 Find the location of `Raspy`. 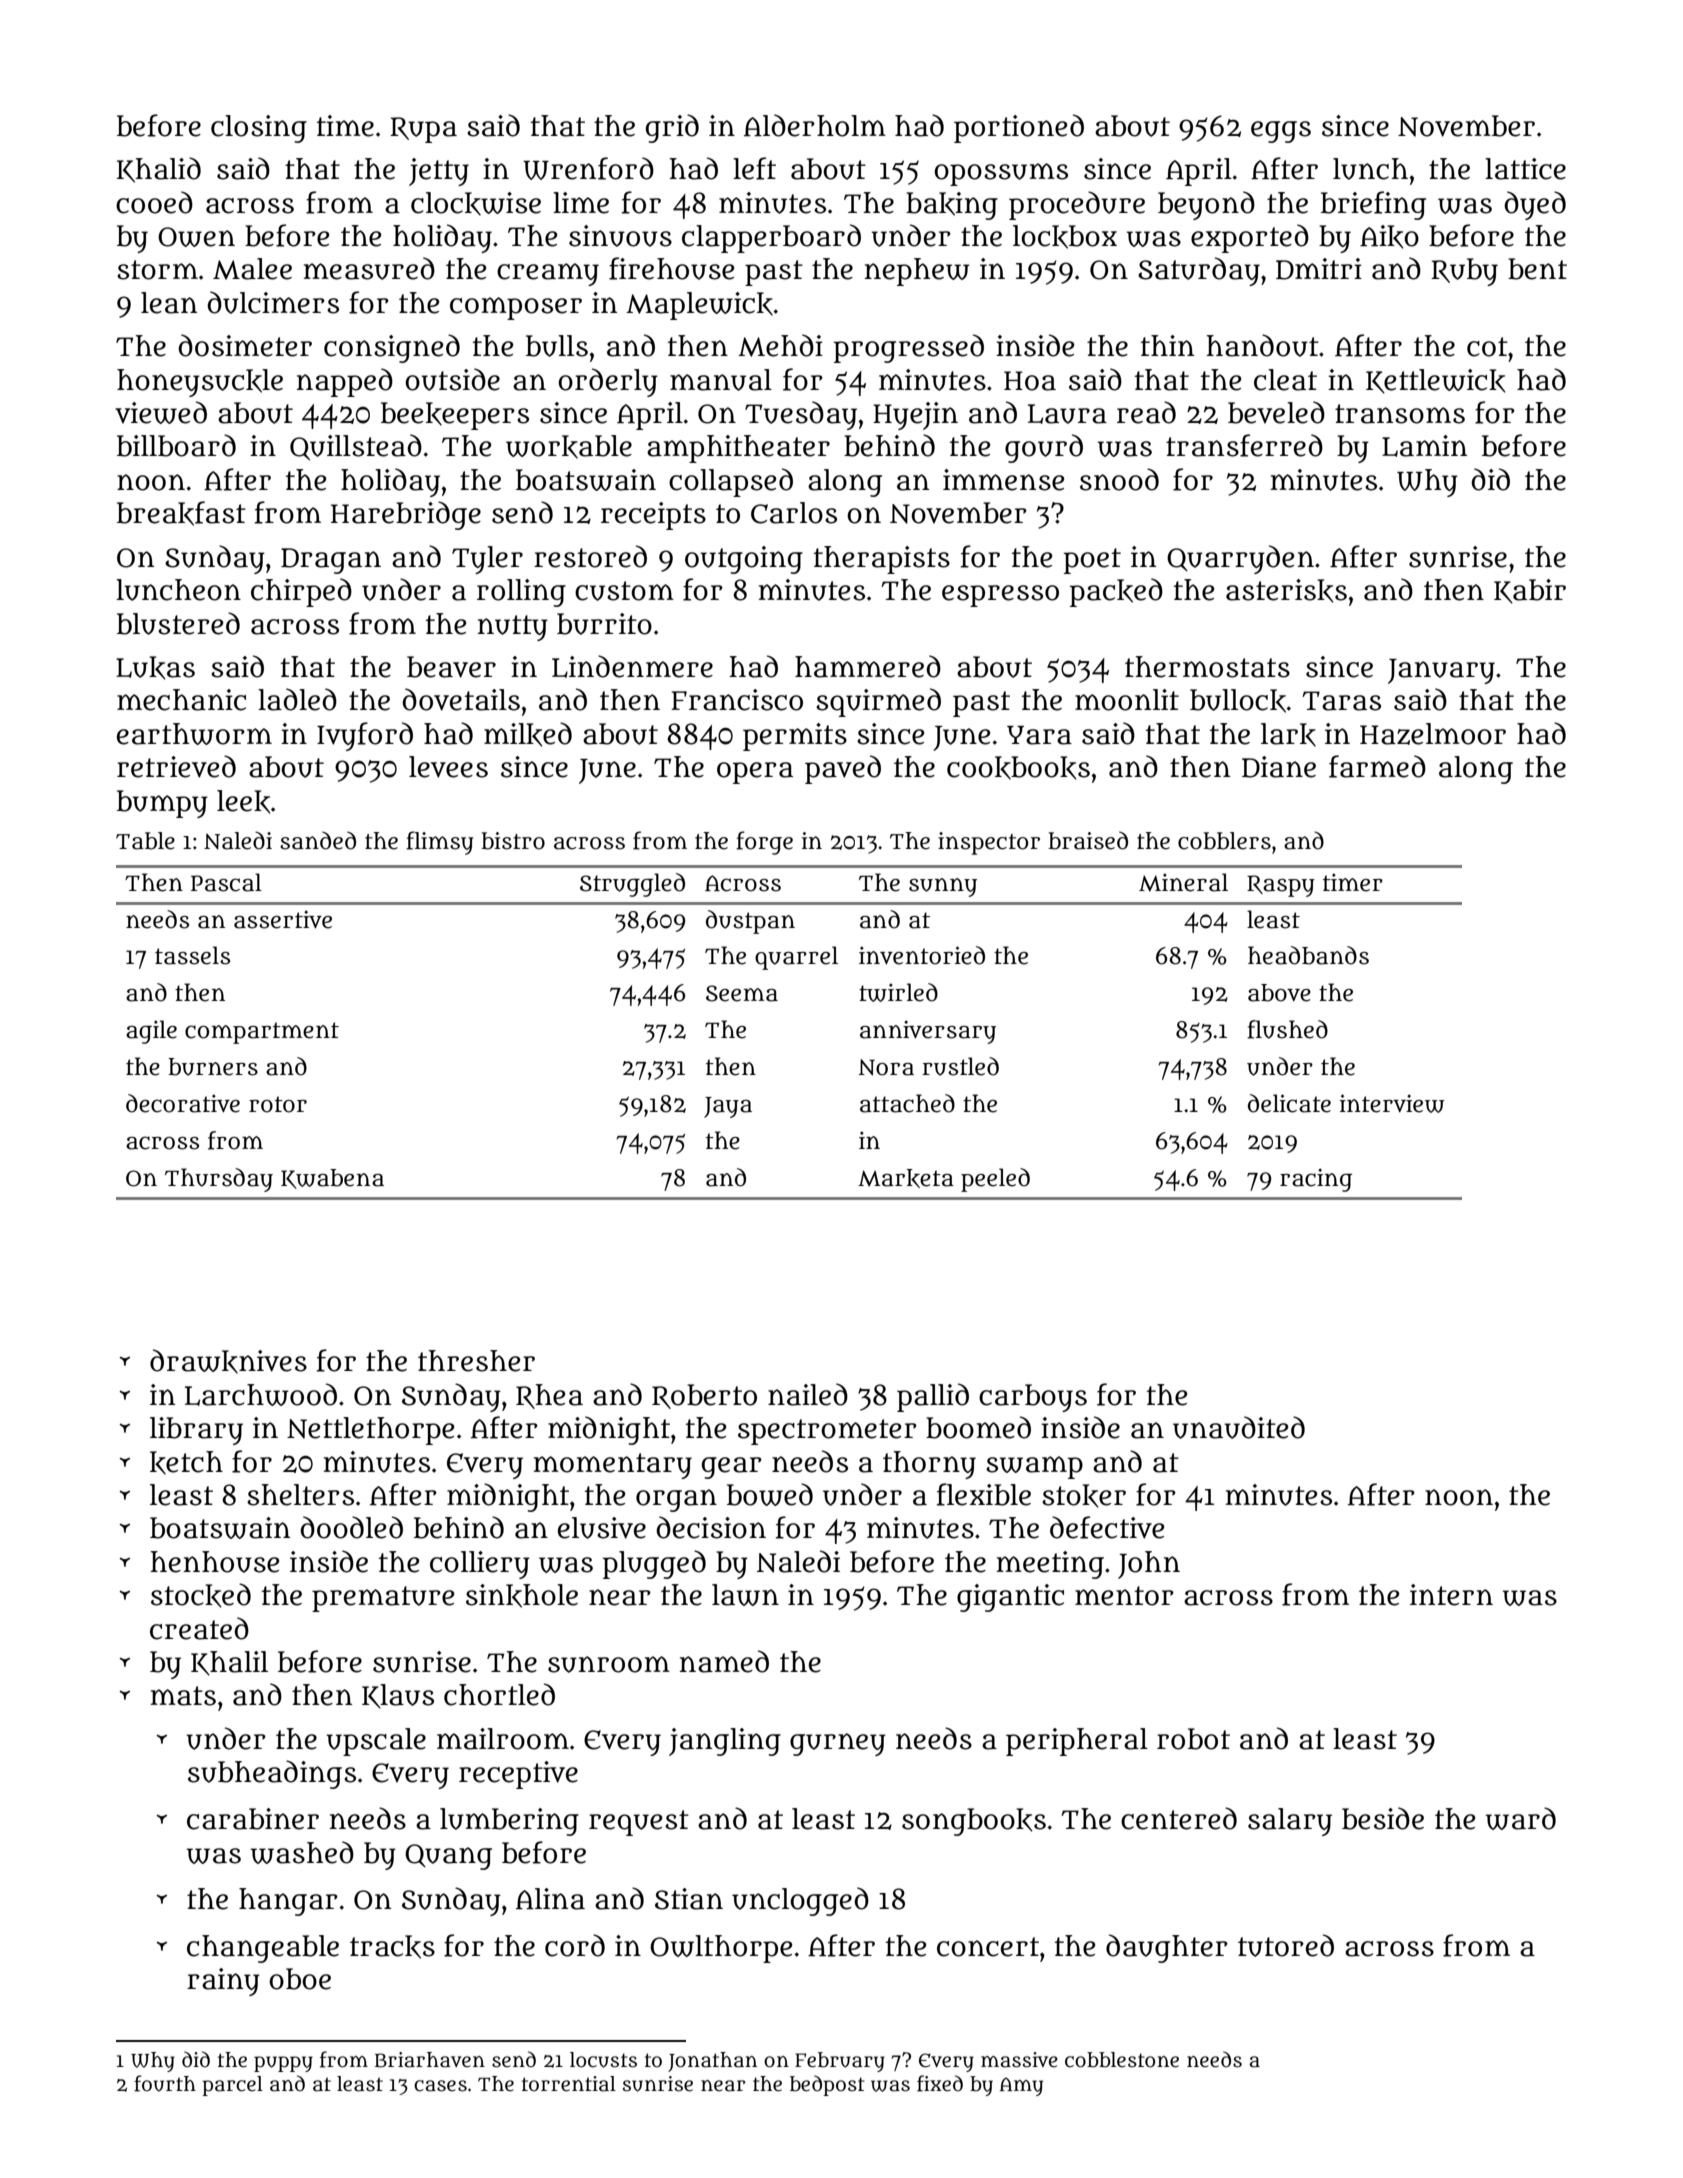

Raspy is located at coordinates (1281, 886).
